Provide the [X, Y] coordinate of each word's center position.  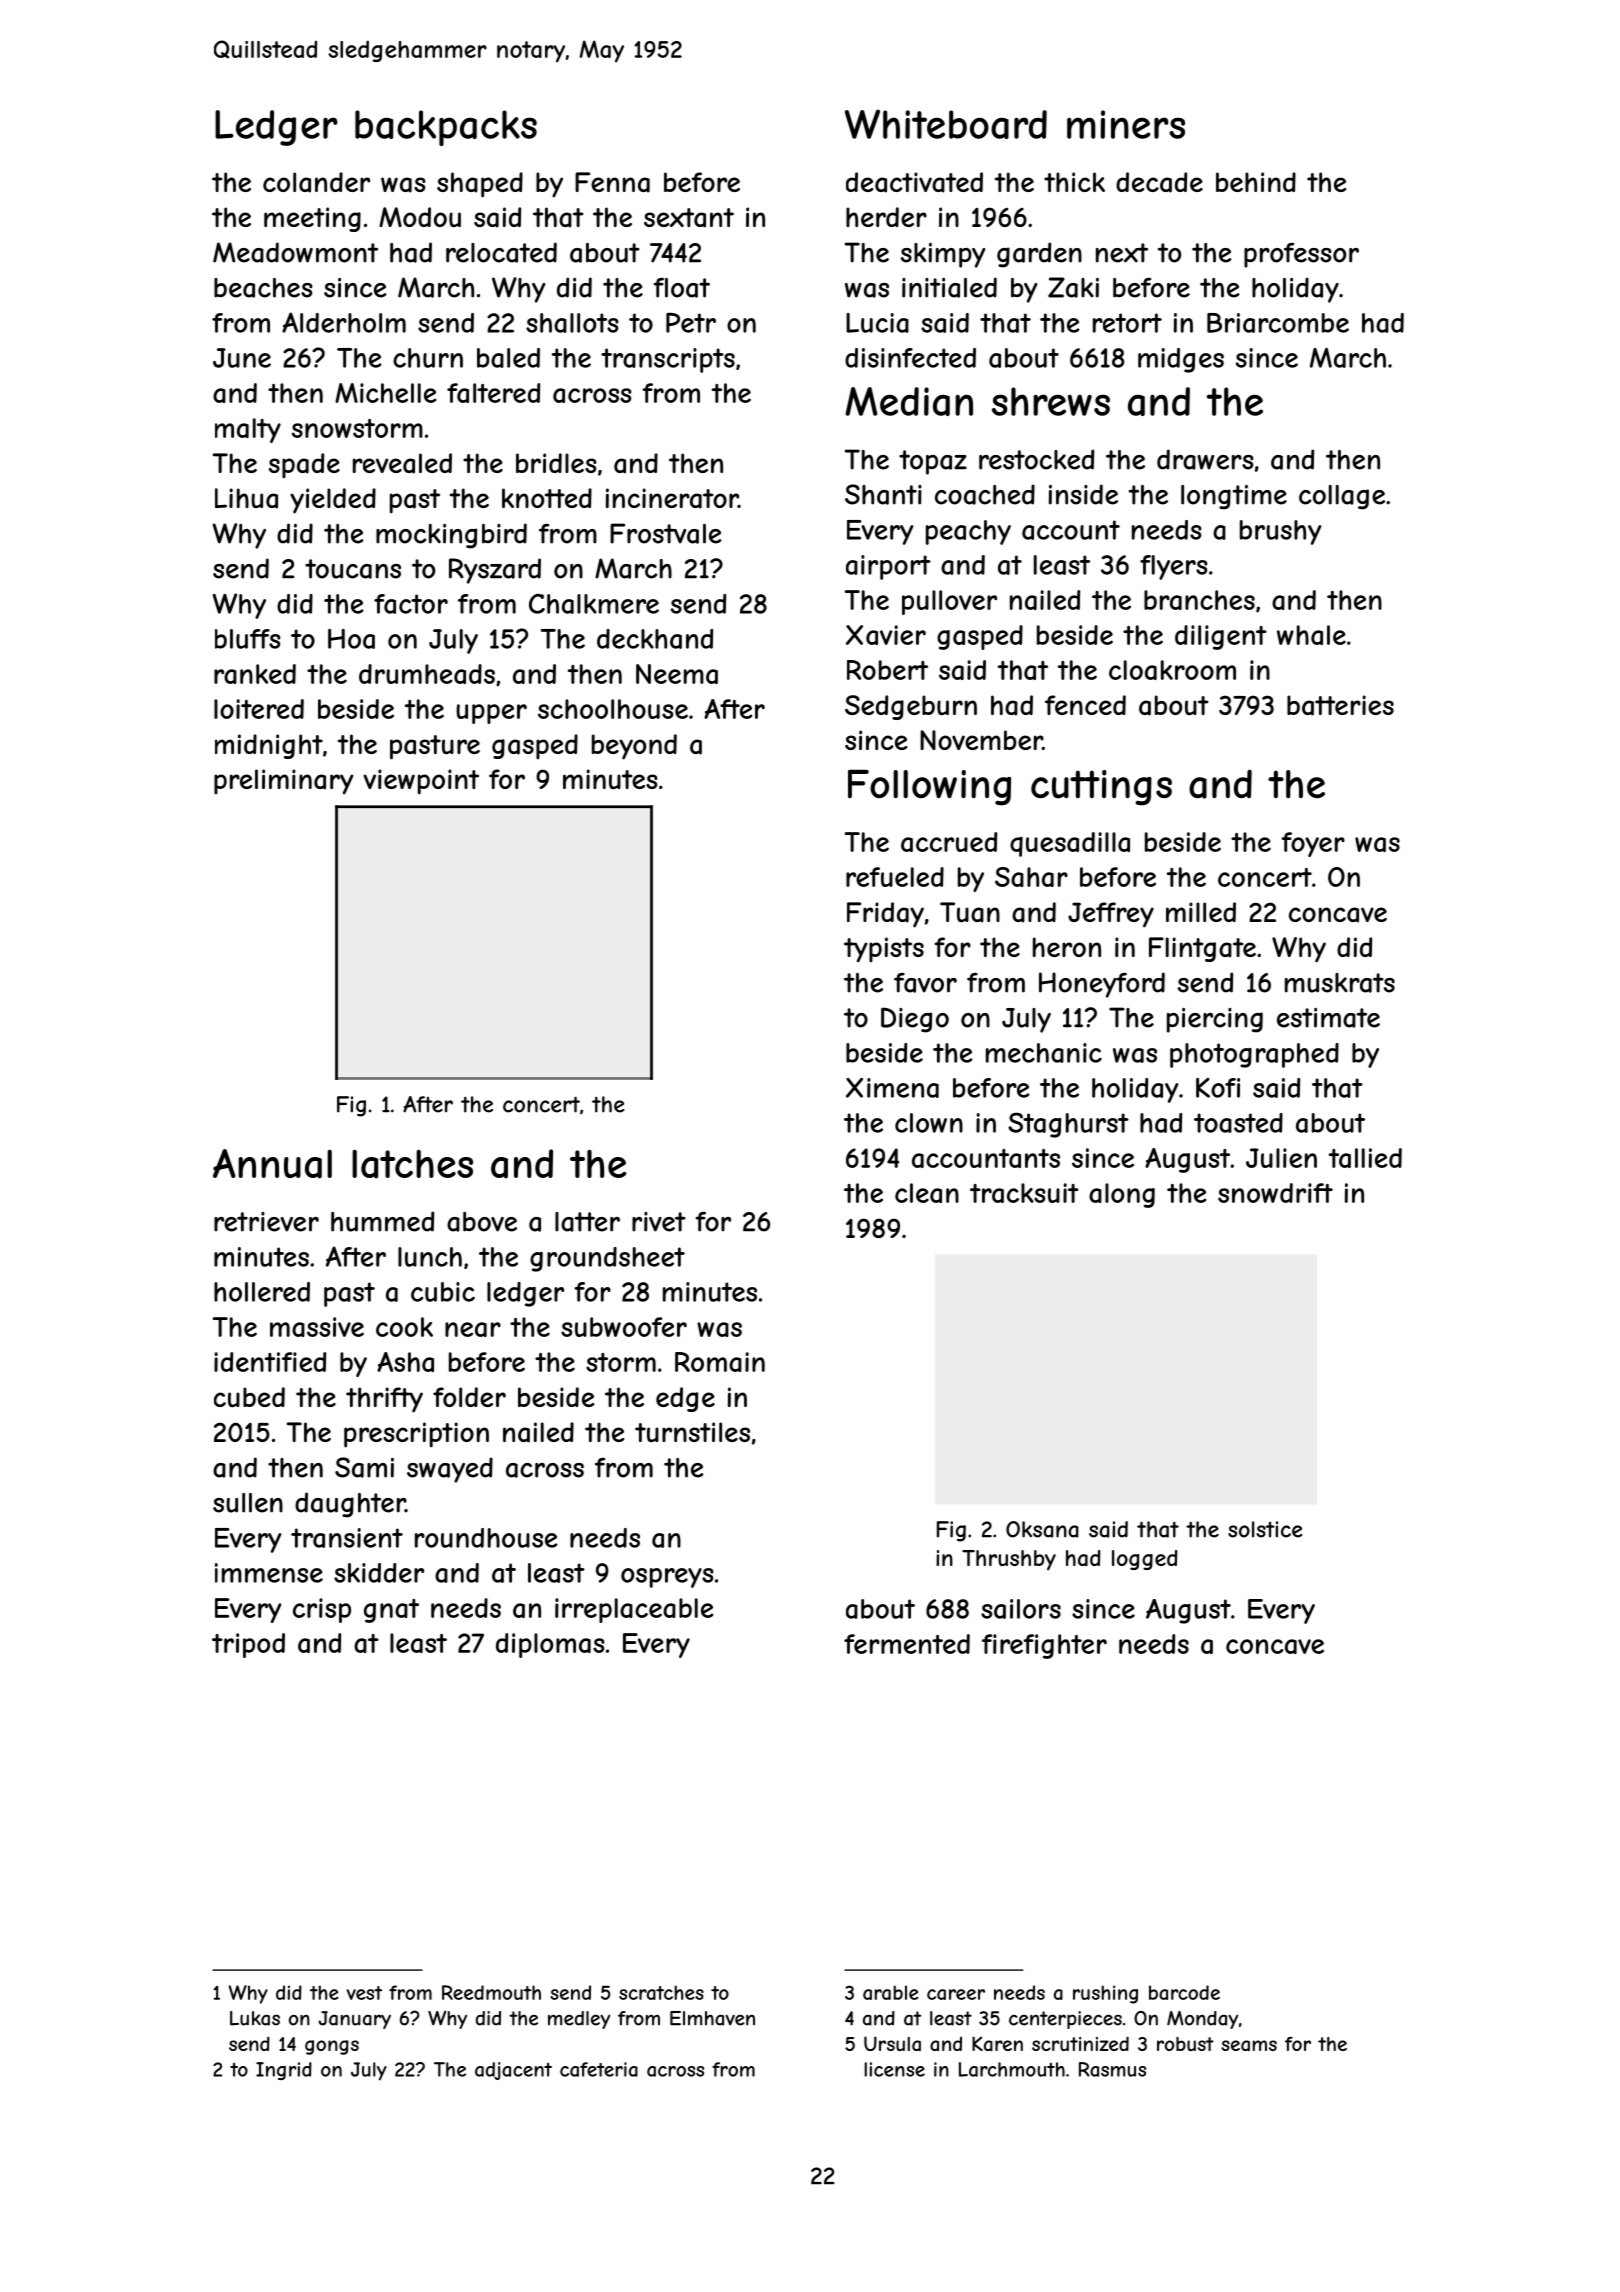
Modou [420, 217]
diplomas [550, 1645]
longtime [1234, 497]
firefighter [1044, 1646]
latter [587, 1222]
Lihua [246, 498]
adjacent [513, 2071]
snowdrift [1275, 1193]
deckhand [655, 639]
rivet [659, 1222]
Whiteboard [946, 124]
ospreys [667, 1578]
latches [412, 1164]
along [1122, 1195]
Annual [272, 1164]
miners [1126, 124]
